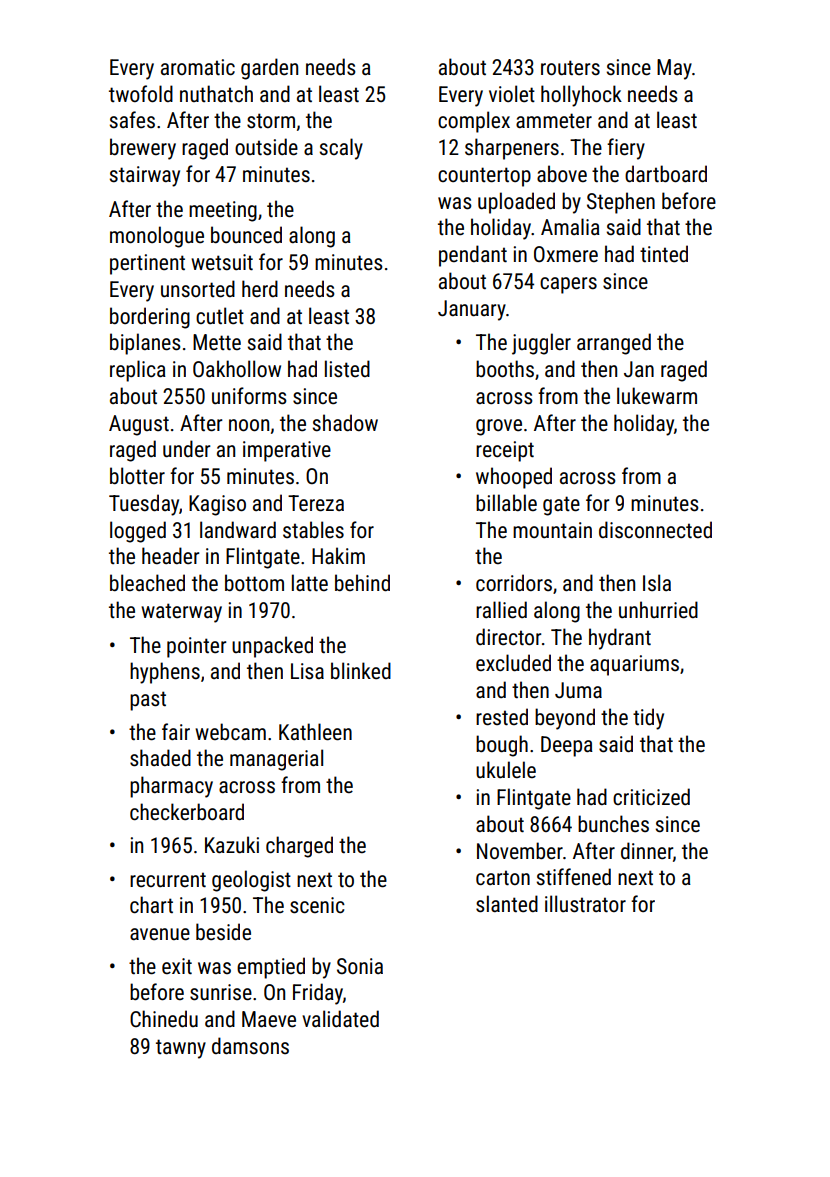  Describe the element at coordinates (269, 69) in the screenshot. I see `garden` at that location.
